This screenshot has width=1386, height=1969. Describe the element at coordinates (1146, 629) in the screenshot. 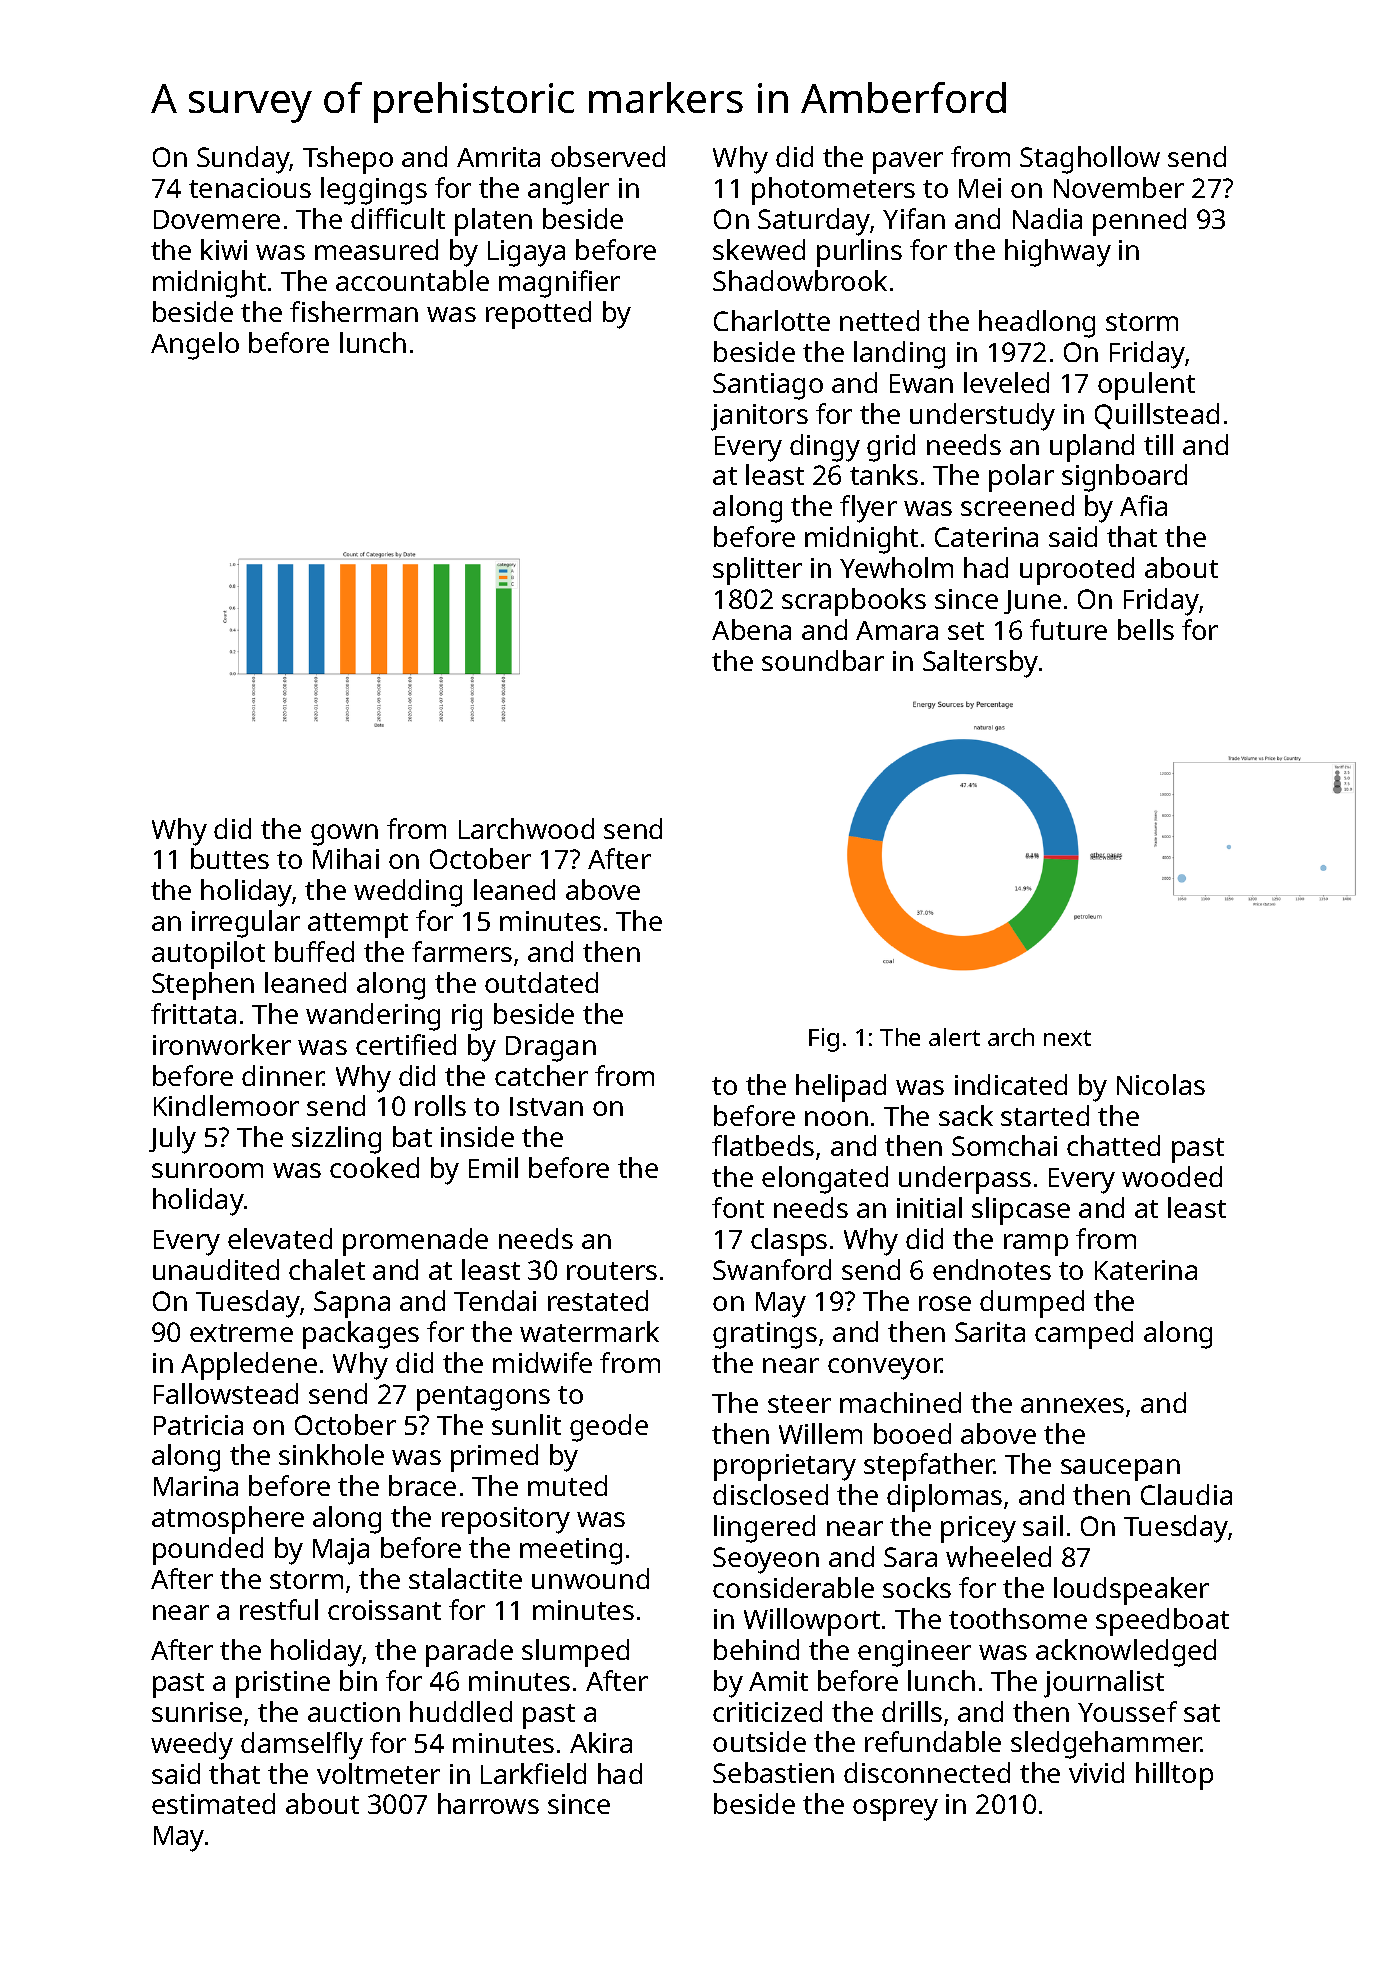

I see `bells` at that location.
